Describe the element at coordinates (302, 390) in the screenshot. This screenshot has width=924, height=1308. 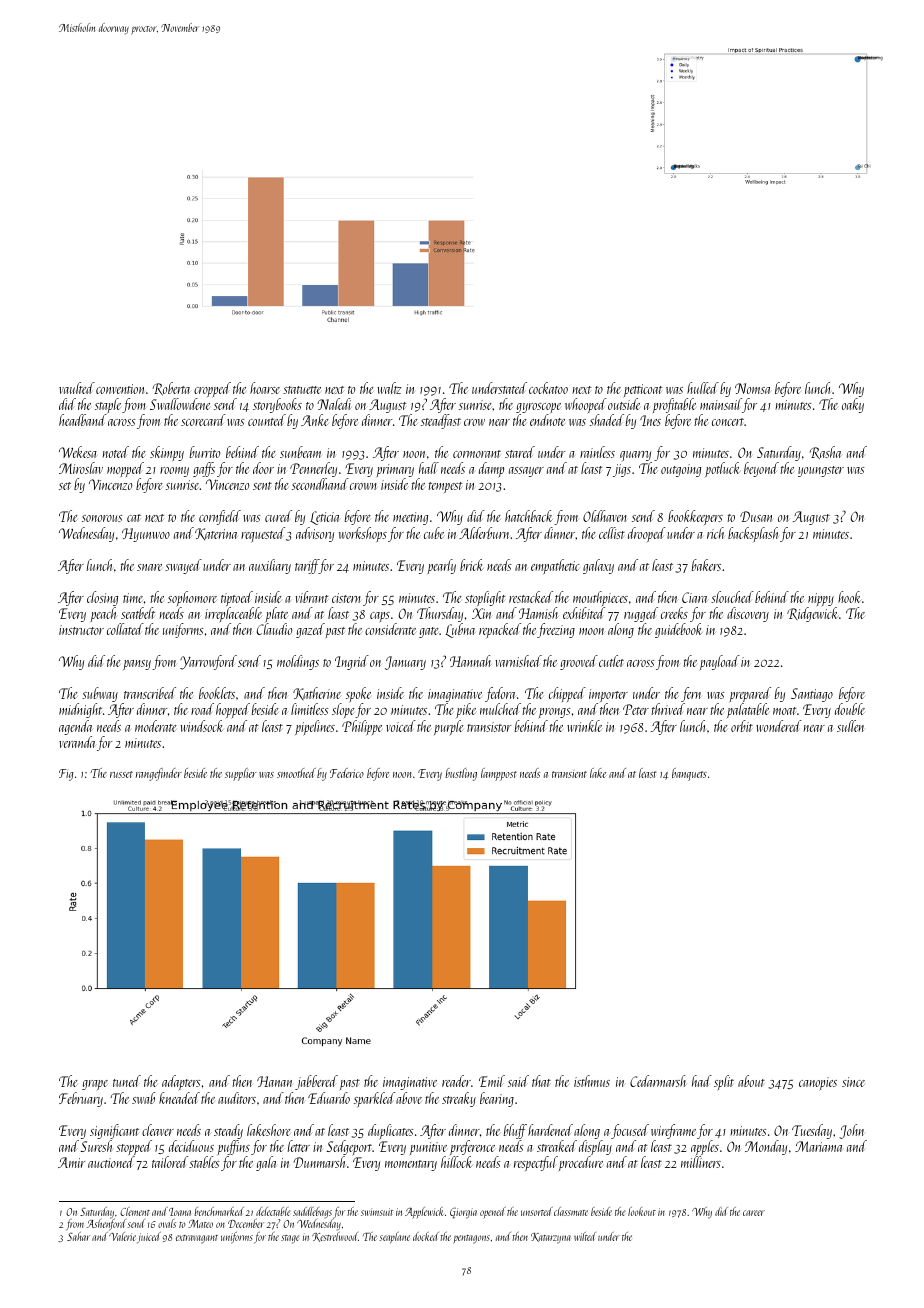
I see `statuette` at that location.
